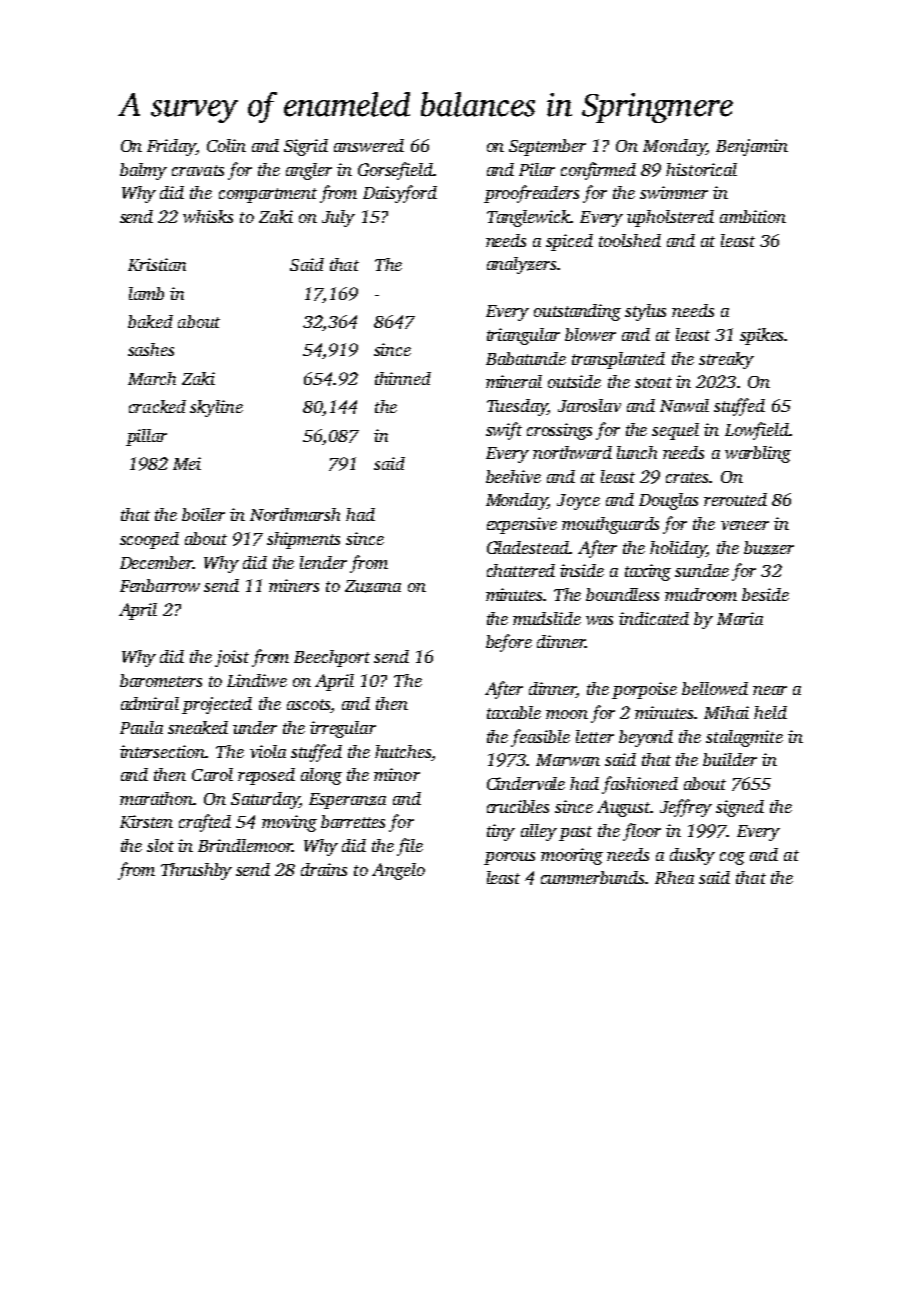  I want to click on warbling, so click(758, 454).
